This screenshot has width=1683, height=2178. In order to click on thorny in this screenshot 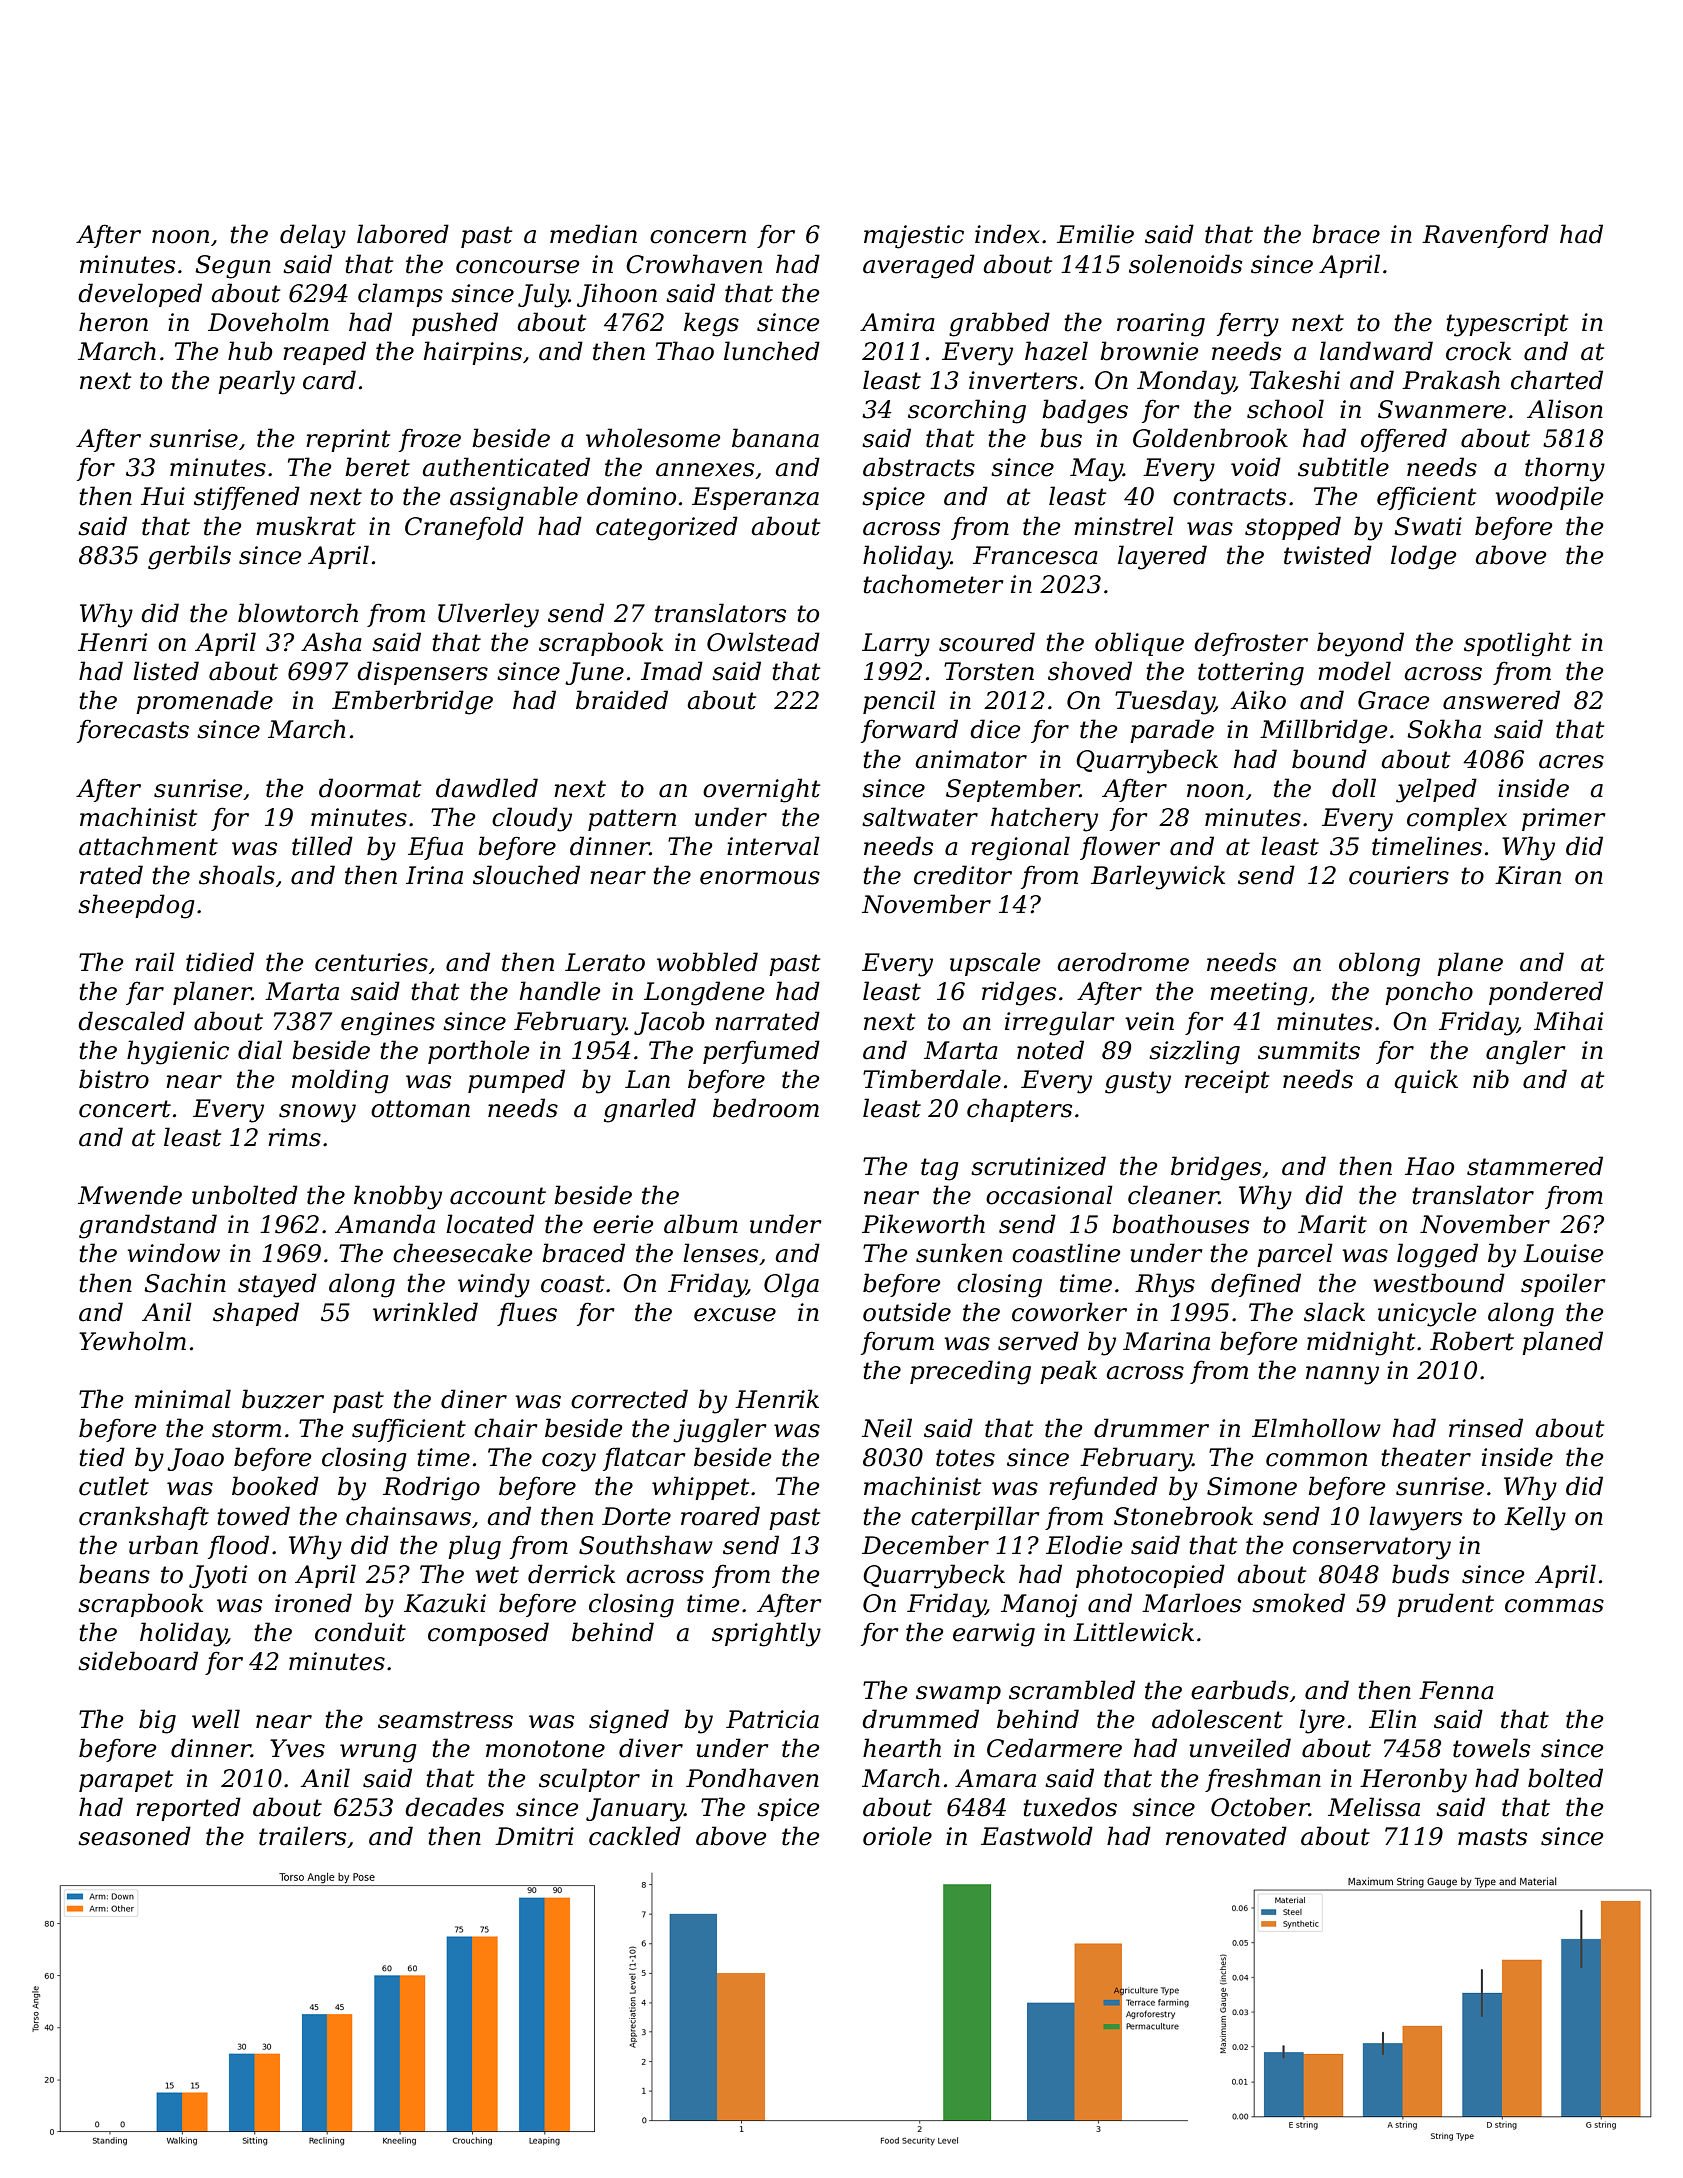, I will do `click(1565, 469)`.
